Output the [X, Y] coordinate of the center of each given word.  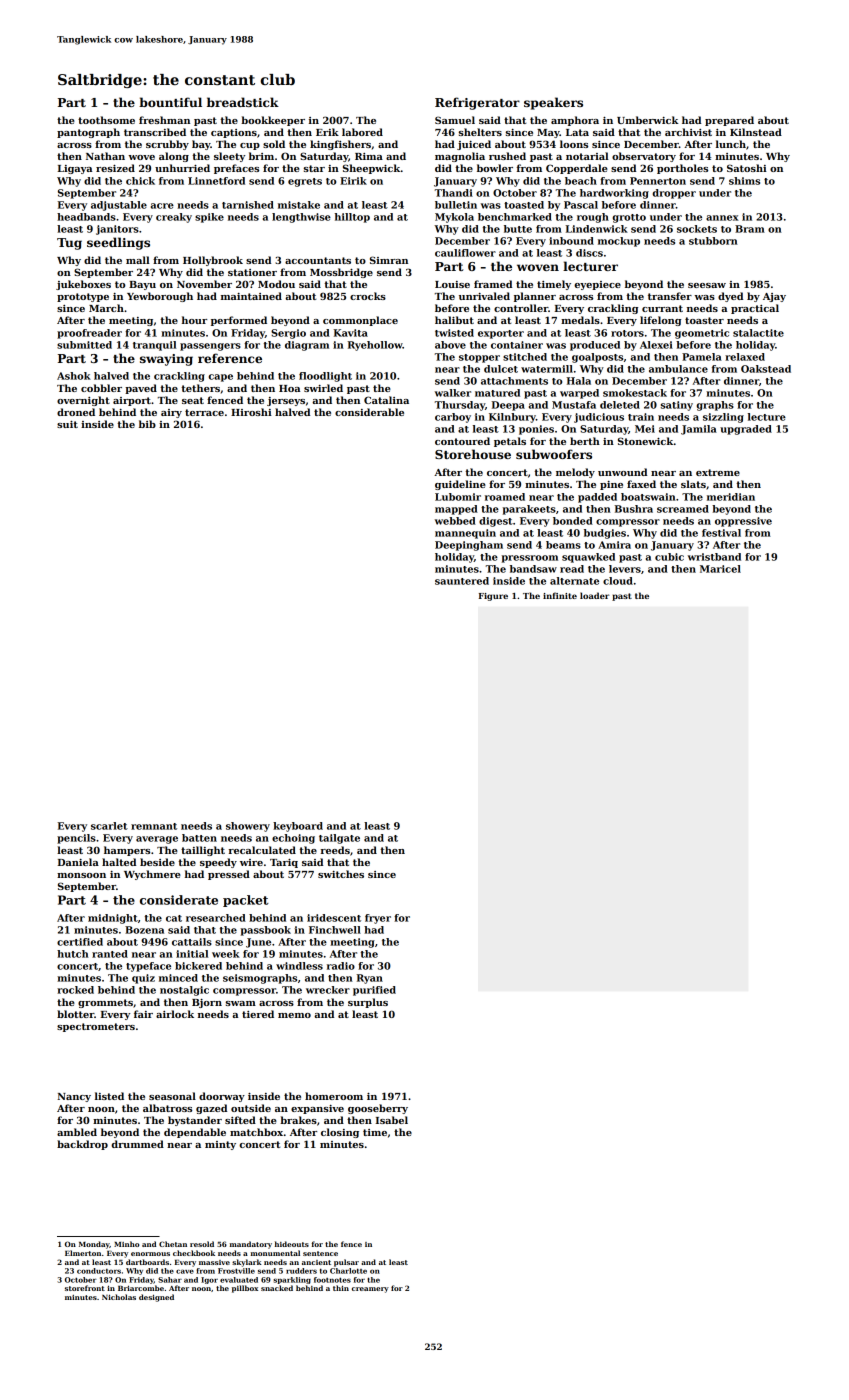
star [314, 168]
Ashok [74, 376]
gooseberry [378, 1109]
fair [143, 1014]
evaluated [239, 1280]
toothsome [106, 120]
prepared [729, 121]
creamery [370, 1290]
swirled [323, 388]
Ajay [774, 297]
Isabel [392, 1120]
